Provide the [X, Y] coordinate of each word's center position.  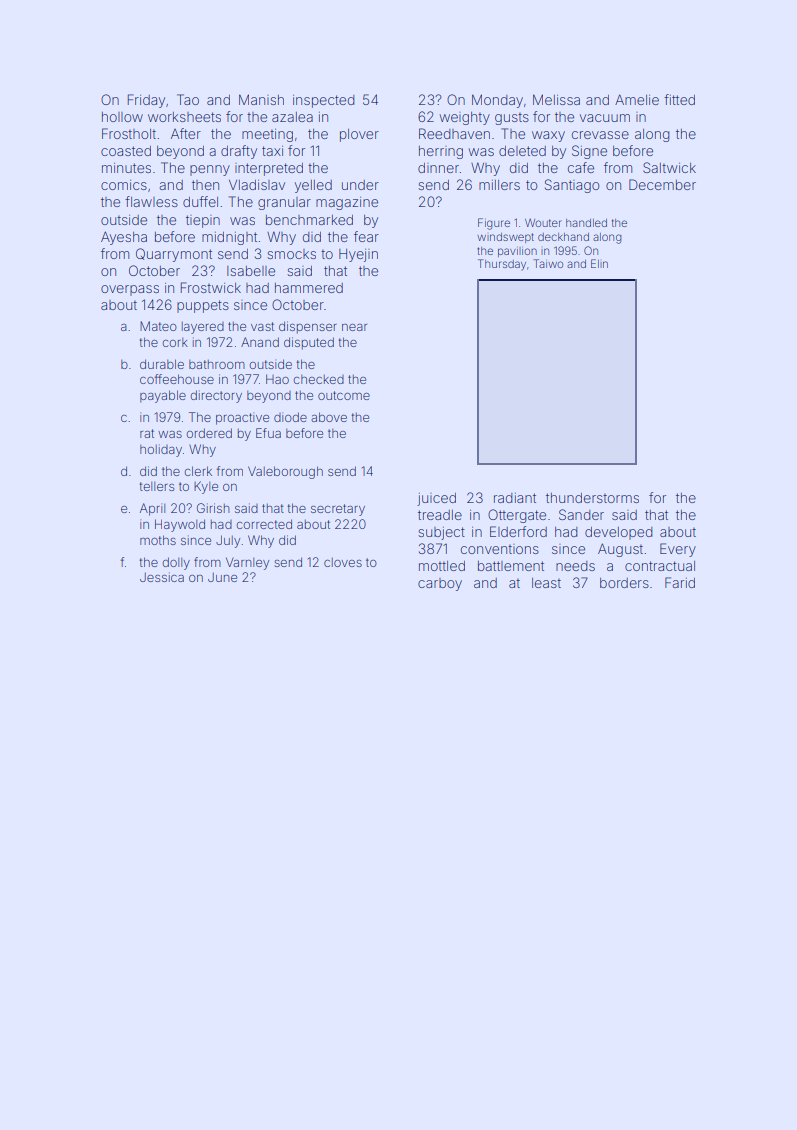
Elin [599, 263]
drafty [239, 152]
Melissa [556, 99]
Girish [213, 508]
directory [216, 396]
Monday [497, 101]
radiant [515, 498]
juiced [436, 499]
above [329, 417]
